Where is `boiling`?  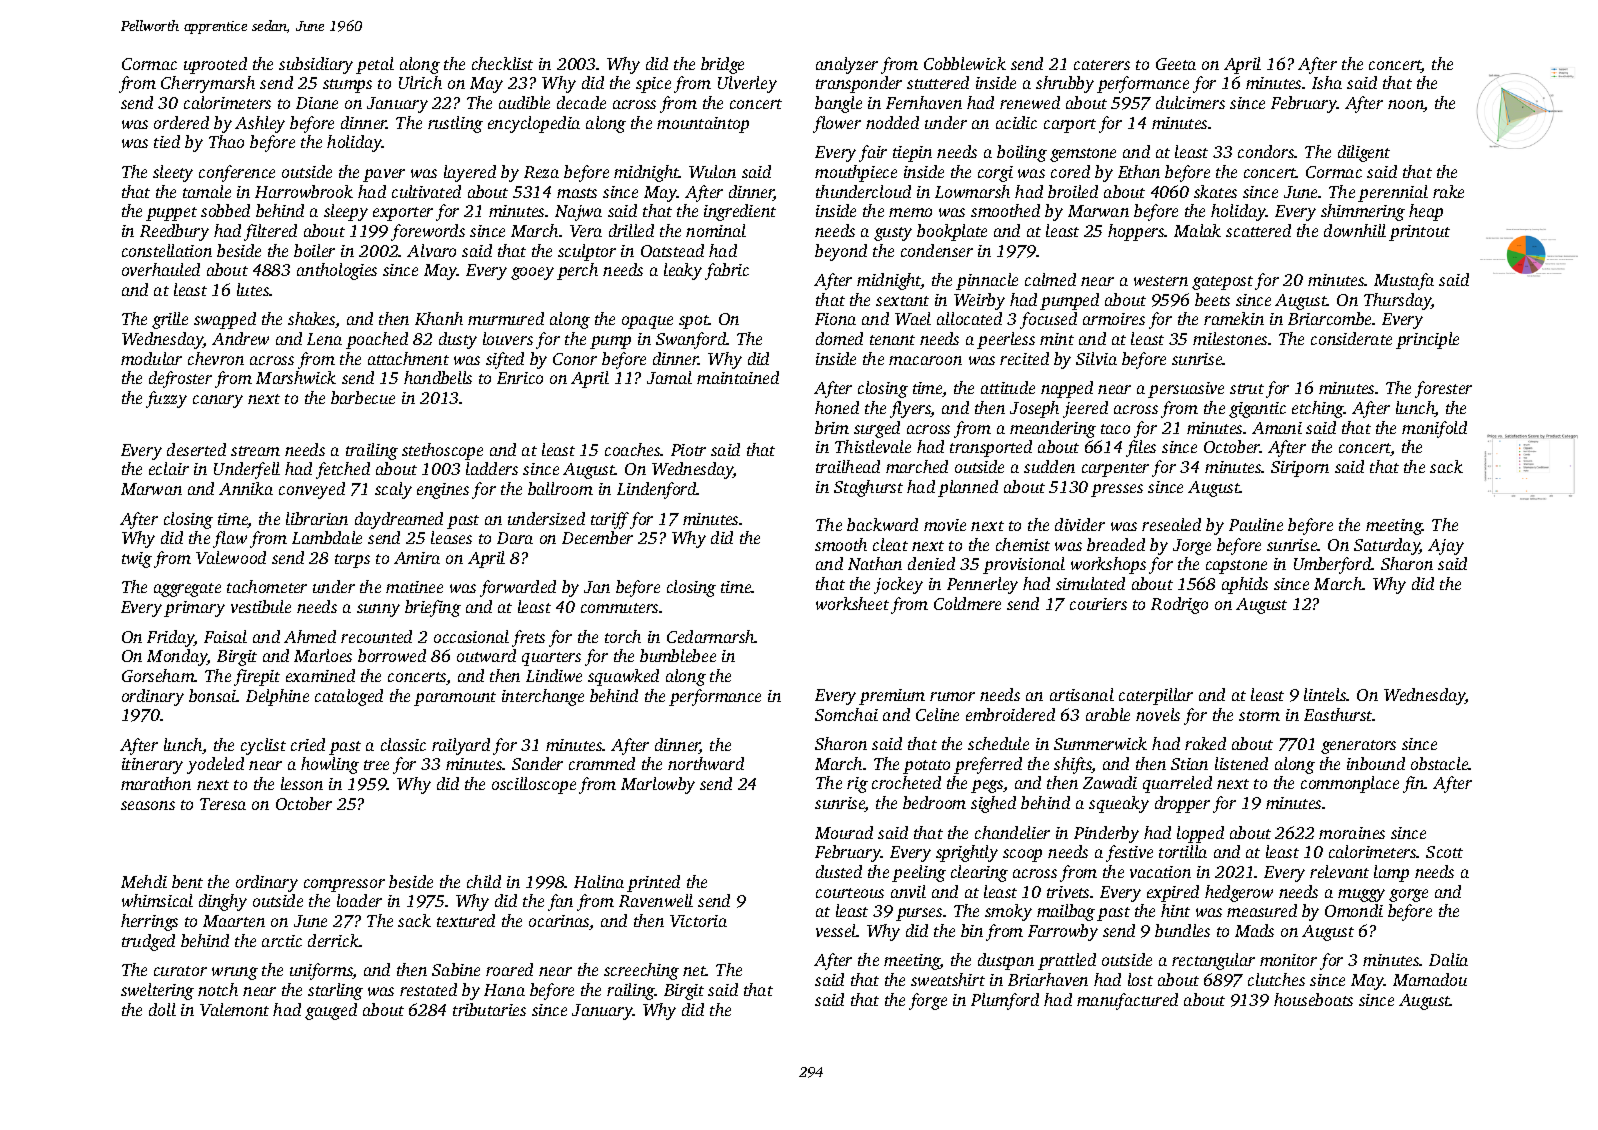
boiling is located at coordinates (1022, 153).
